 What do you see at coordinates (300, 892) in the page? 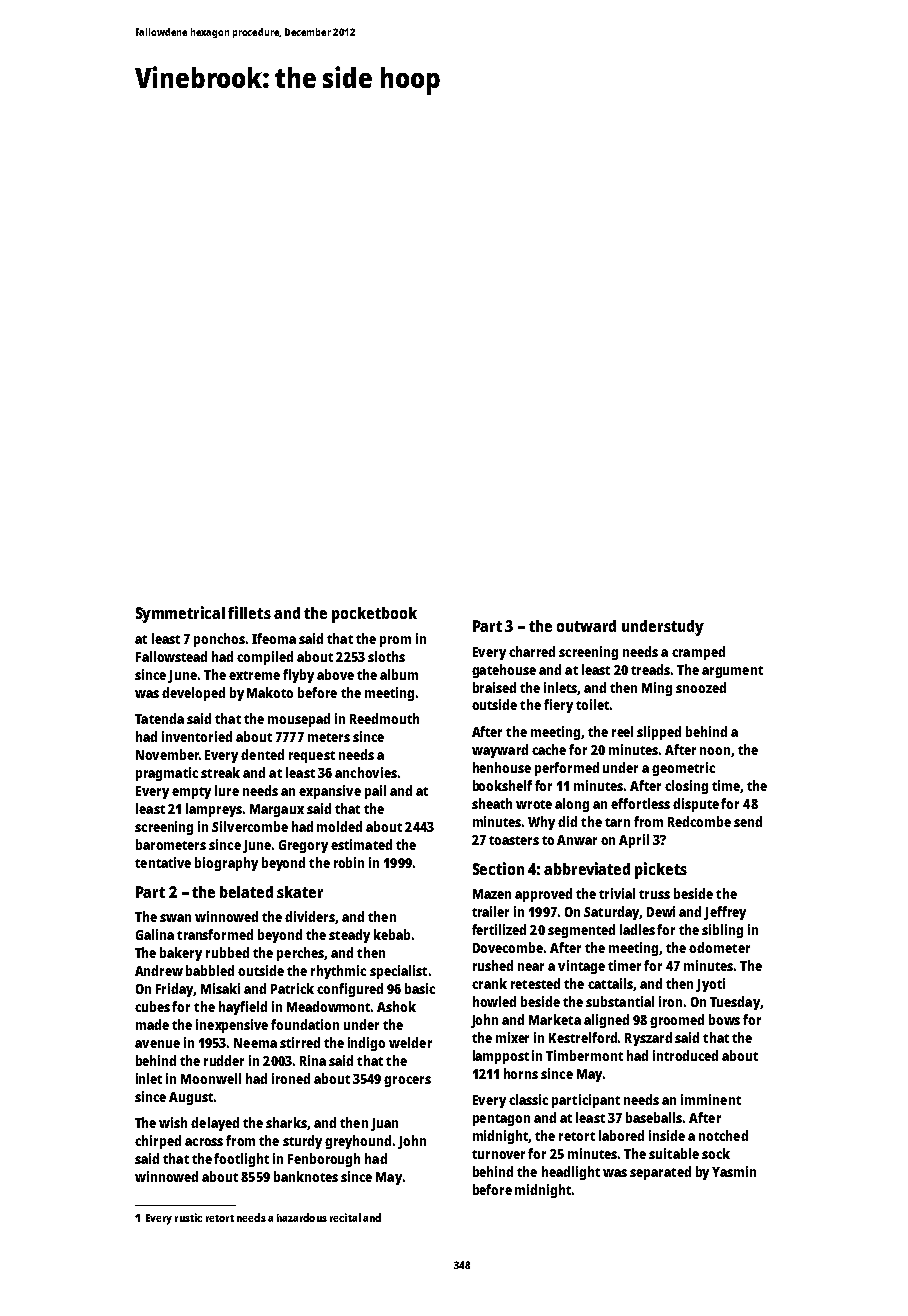
I see `skater` at bounding box center [300, 892].
